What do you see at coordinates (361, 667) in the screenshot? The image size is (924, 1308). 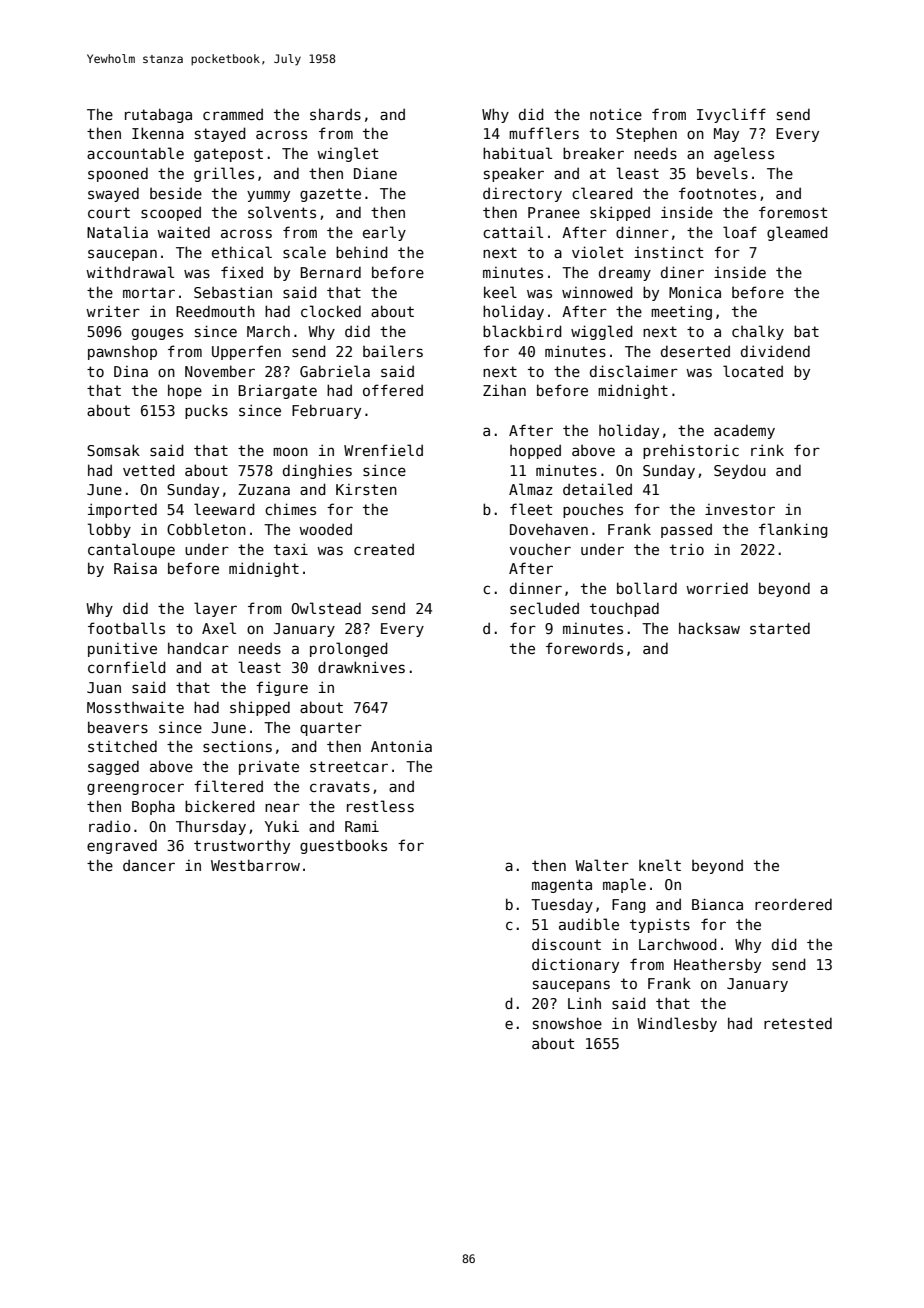 I see `drawknives` at bounding box center [361, 667].
